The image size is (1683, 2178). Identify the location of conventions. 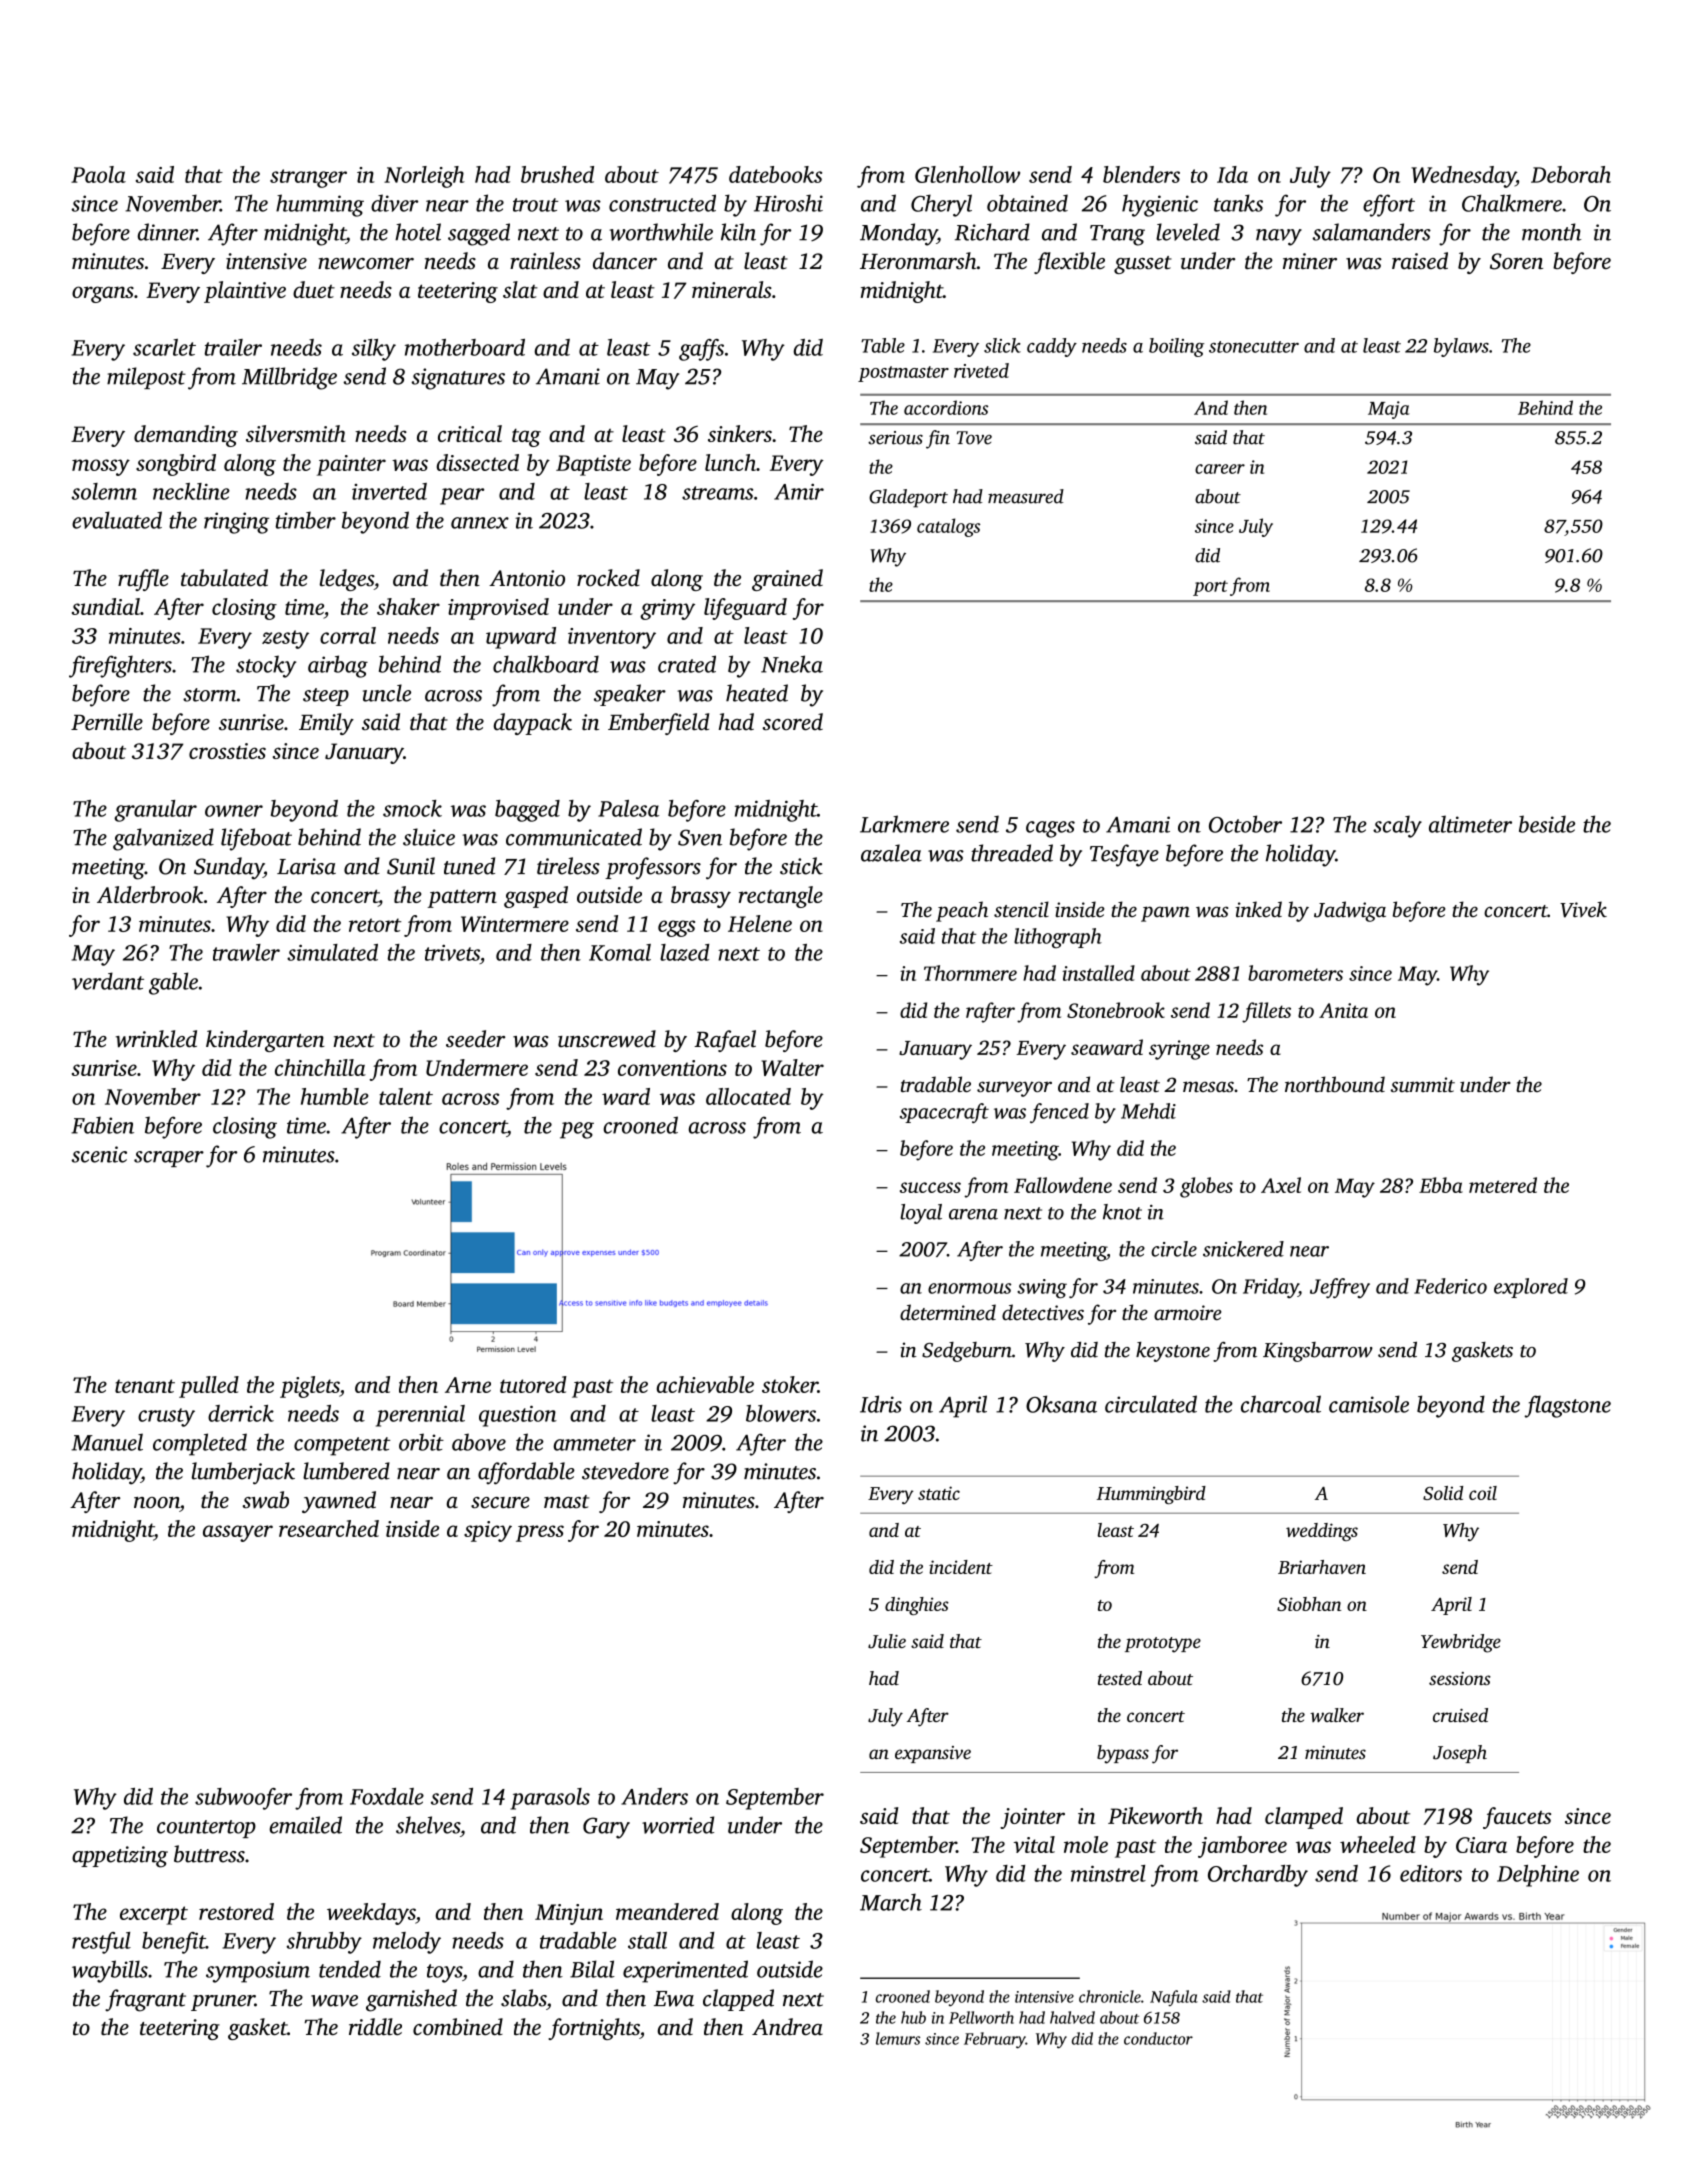
(672, 1068).
